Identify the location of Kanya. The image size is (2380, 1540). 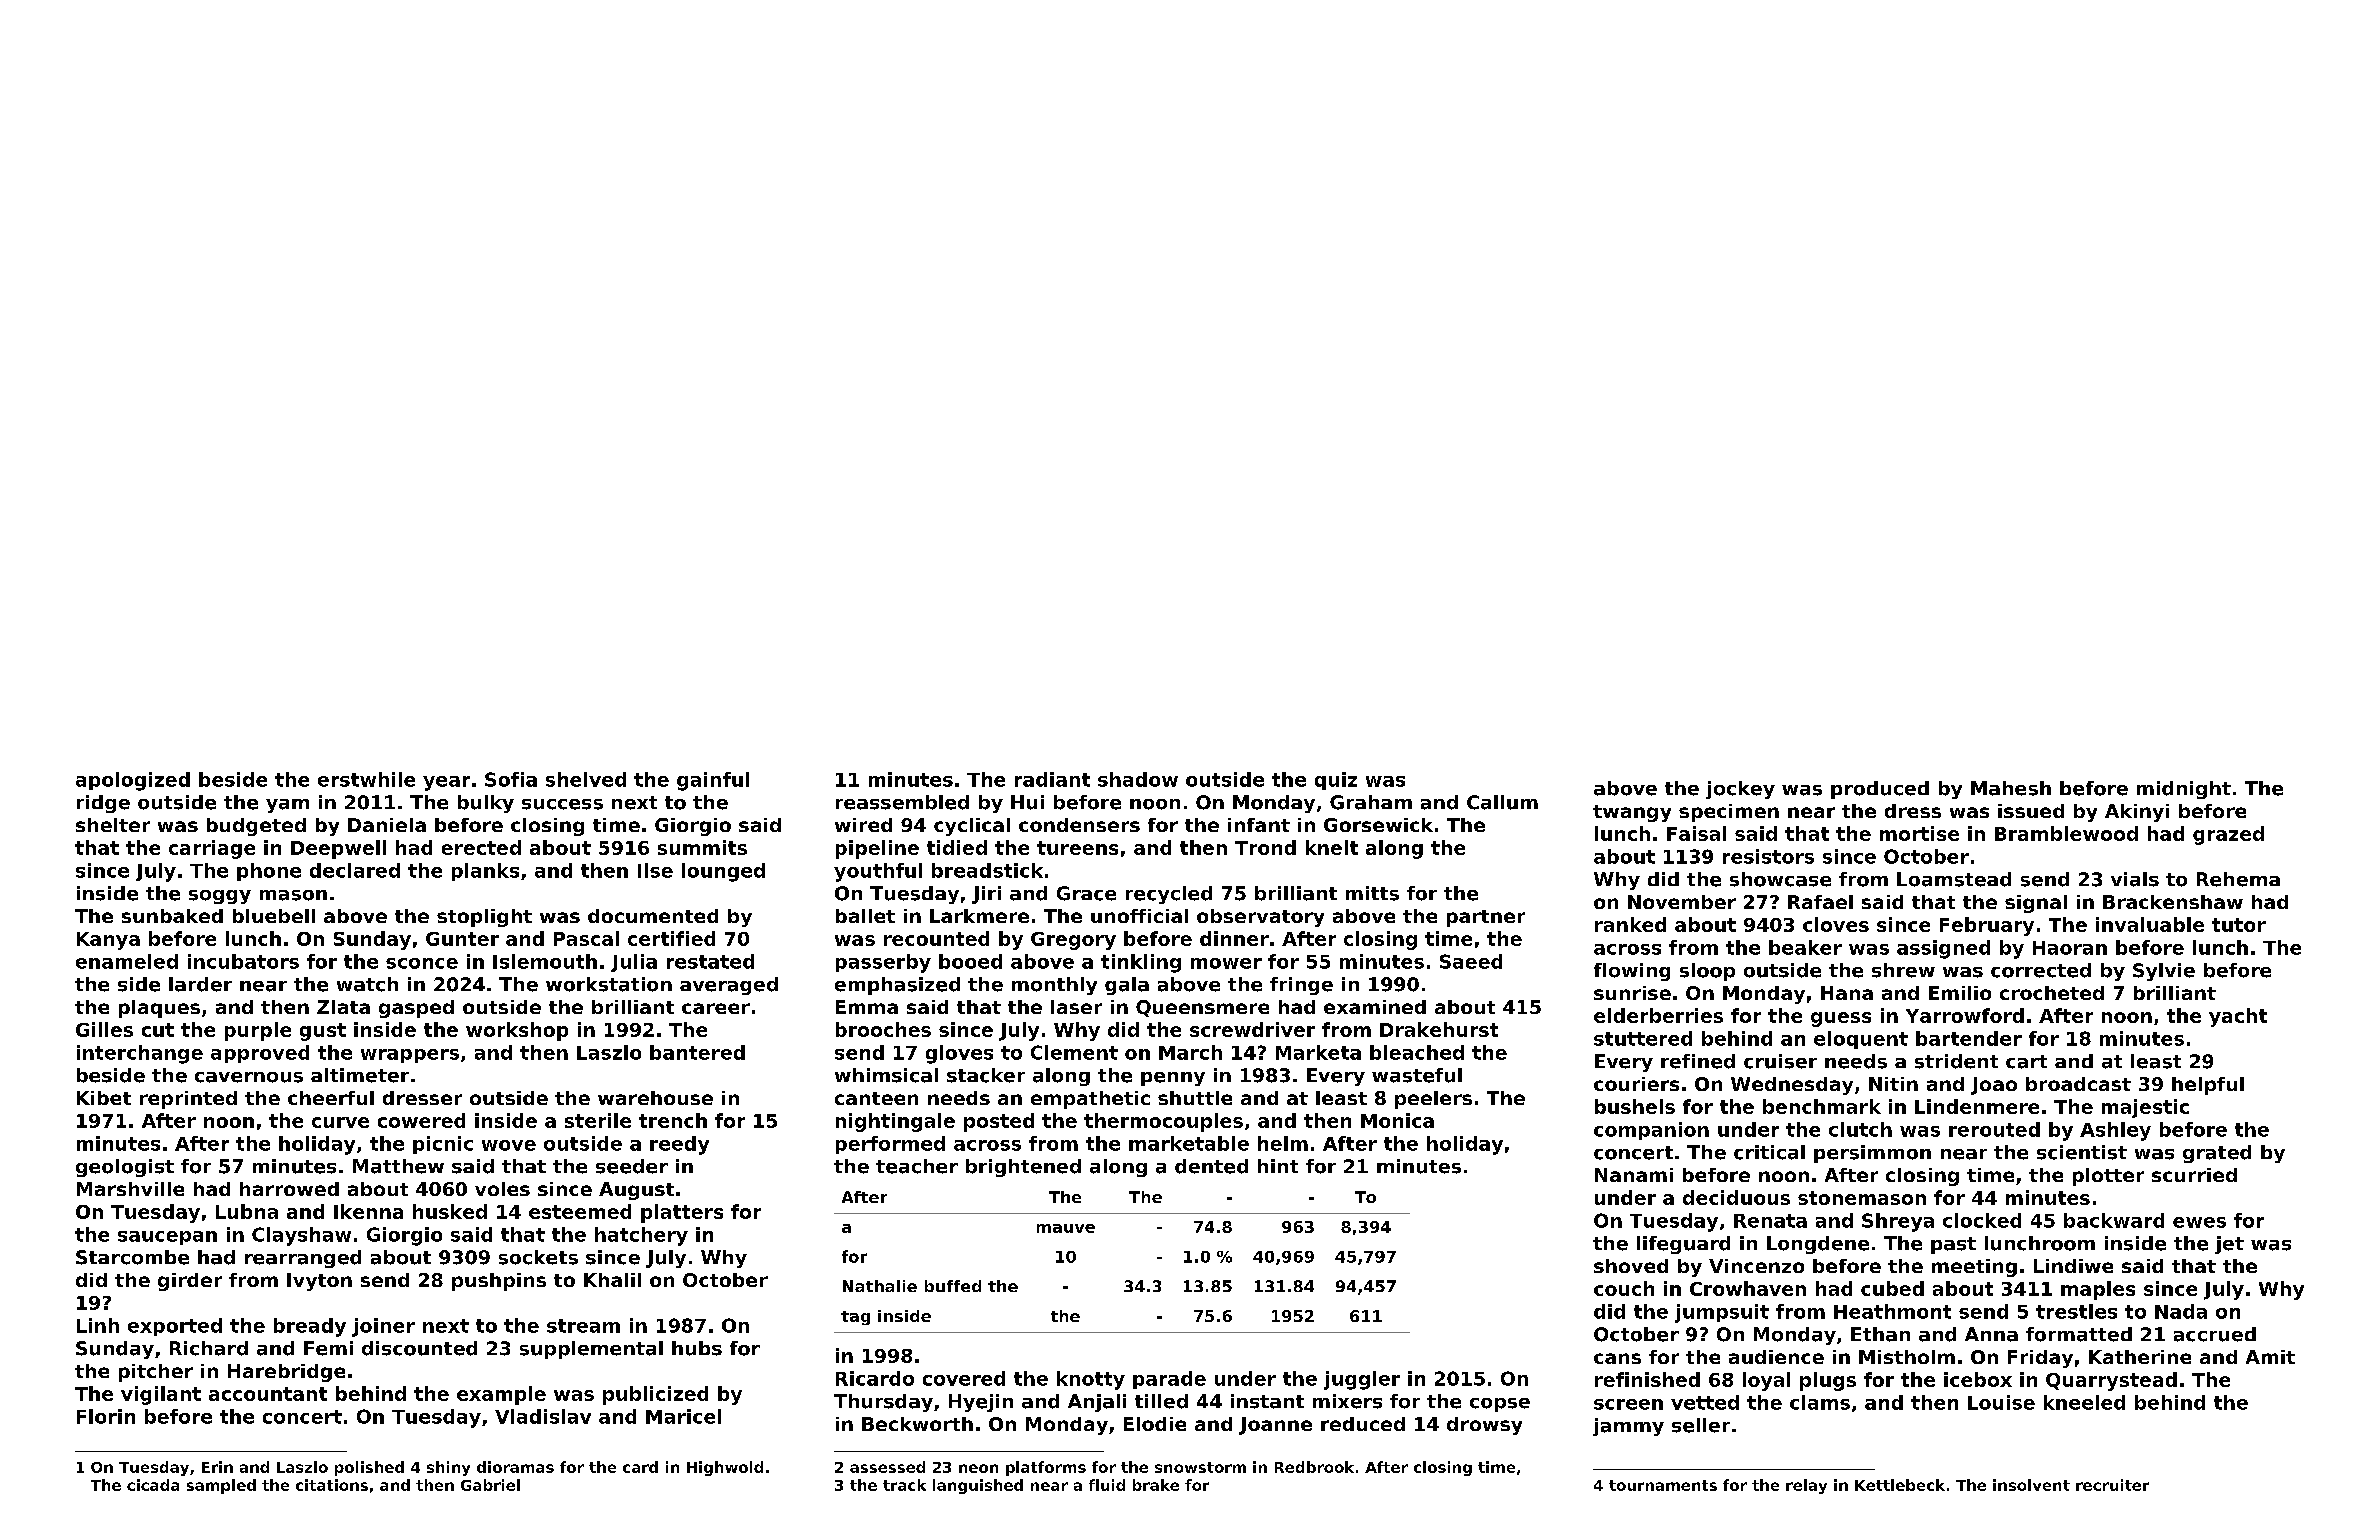
(108, 941).
